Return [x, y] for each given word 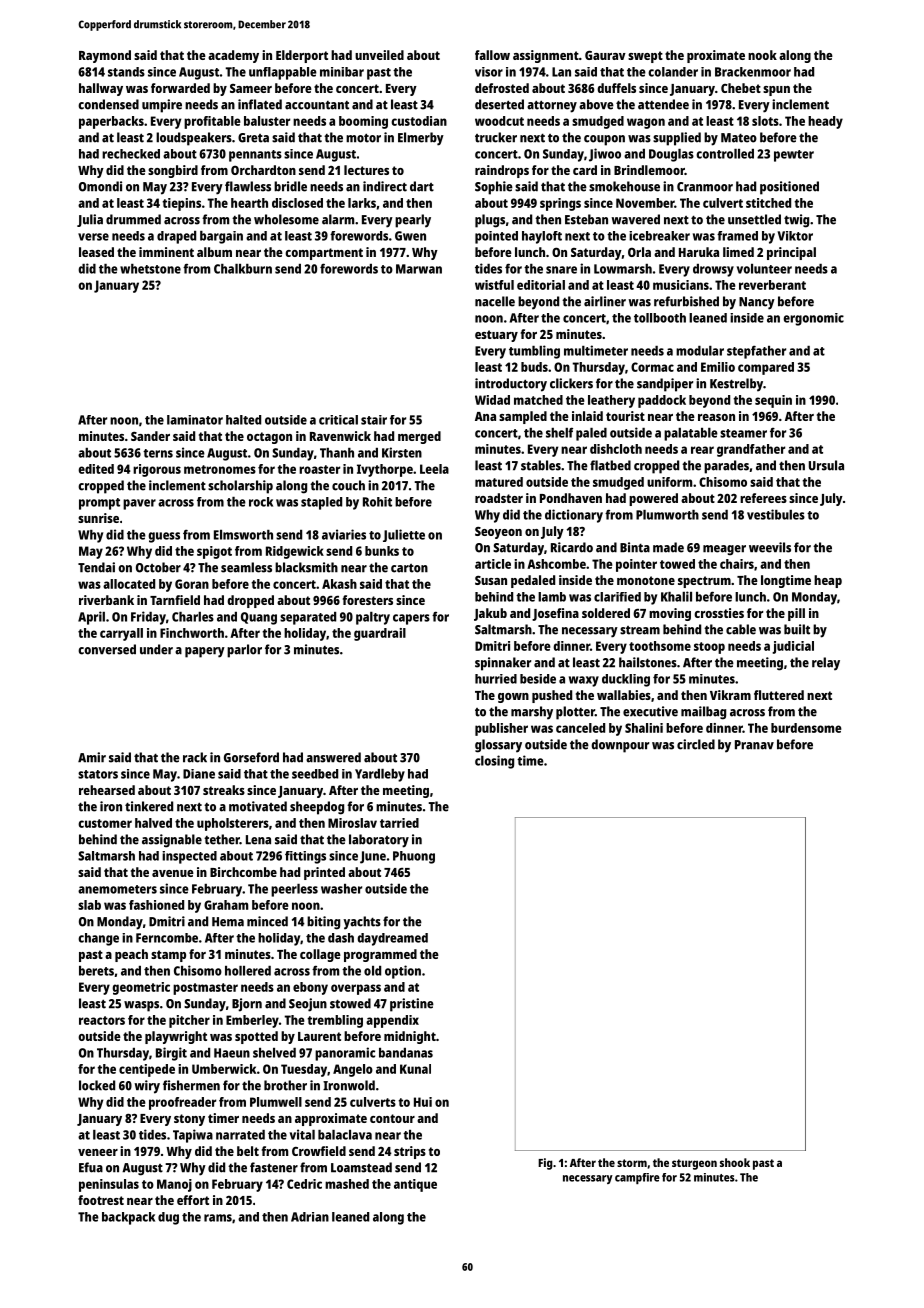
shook [735, 1162]
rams [218, 1218]
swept [645, 57]
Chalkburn [243, 269]
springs [560, 204]
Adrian [310, 1217]
